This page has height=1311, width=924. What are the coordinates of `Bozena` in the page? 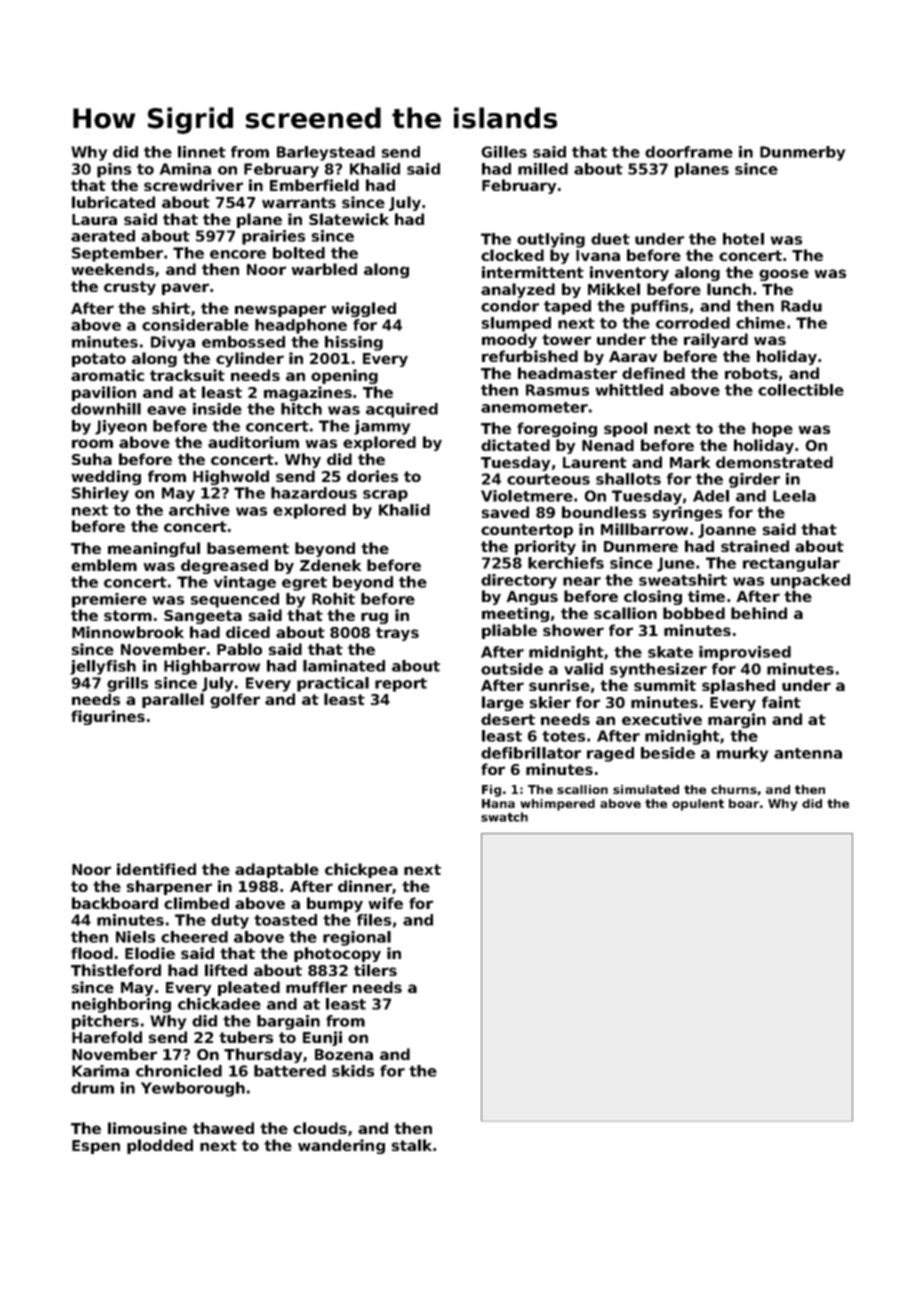 It's located at (344, 1054).
